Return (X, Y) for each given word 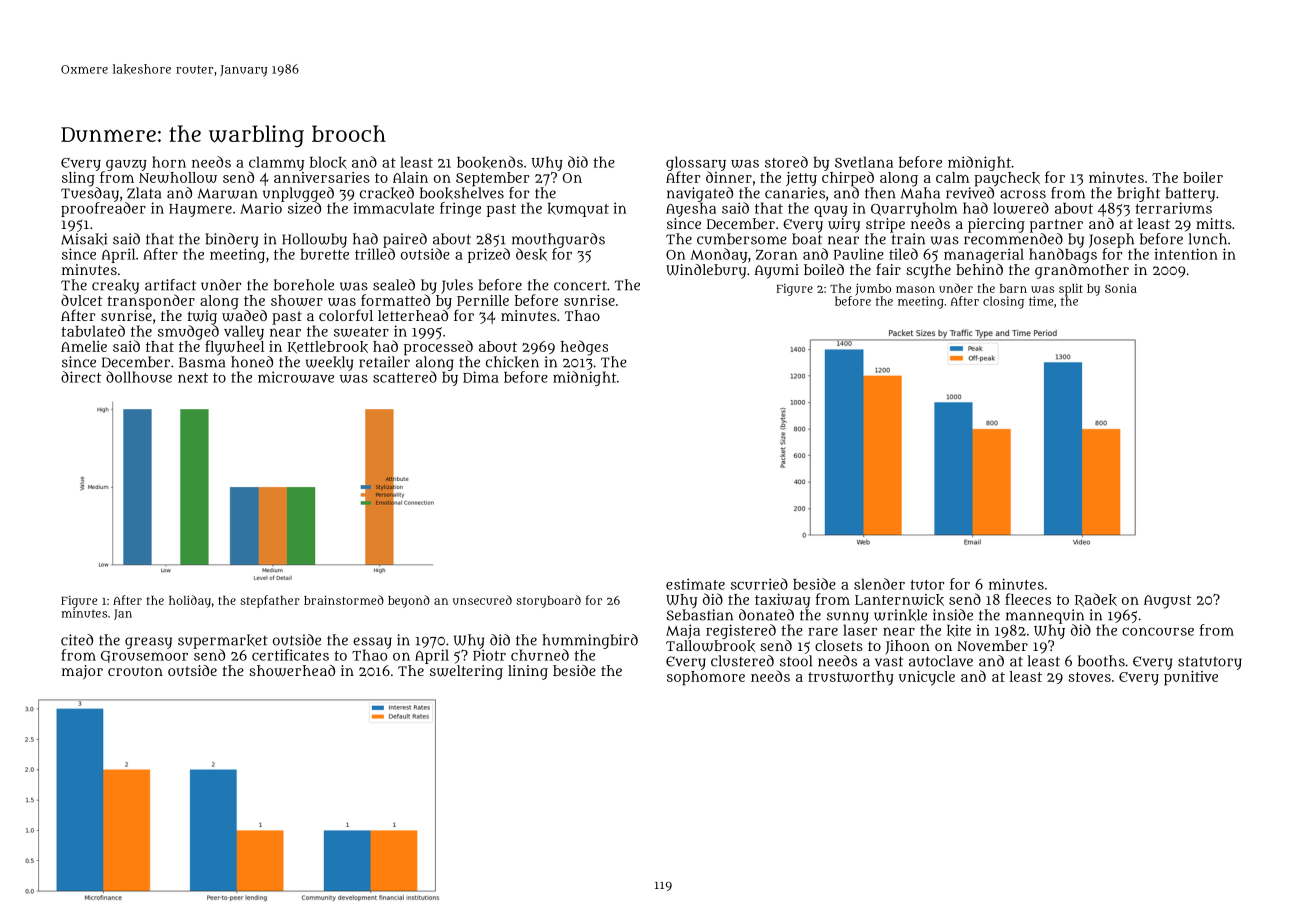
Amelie (84, 346)
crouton (135, 671)
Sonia (1121, 288)
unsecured (482, 600)
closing (1003, 302)
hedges (584, 348)
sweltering (466, 672)
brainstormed (344, 600)
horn (169, 162)
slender (879, 584)
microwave (296, 377)
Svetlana (864, 162)
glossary (696, 163)
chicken (512, 362)
